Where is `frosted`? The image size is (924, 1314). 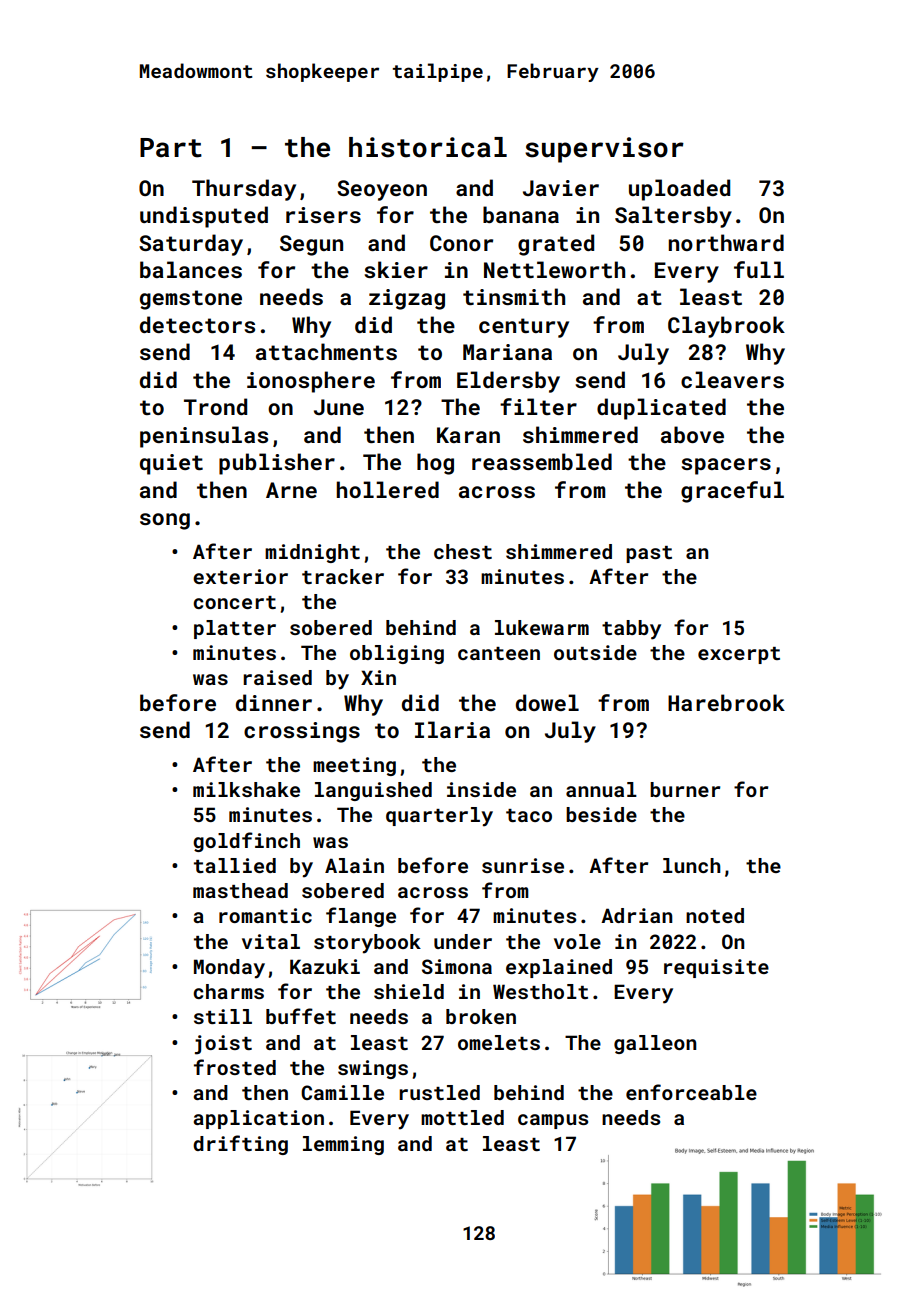
frosted is located at coordinates (235, 1067).
